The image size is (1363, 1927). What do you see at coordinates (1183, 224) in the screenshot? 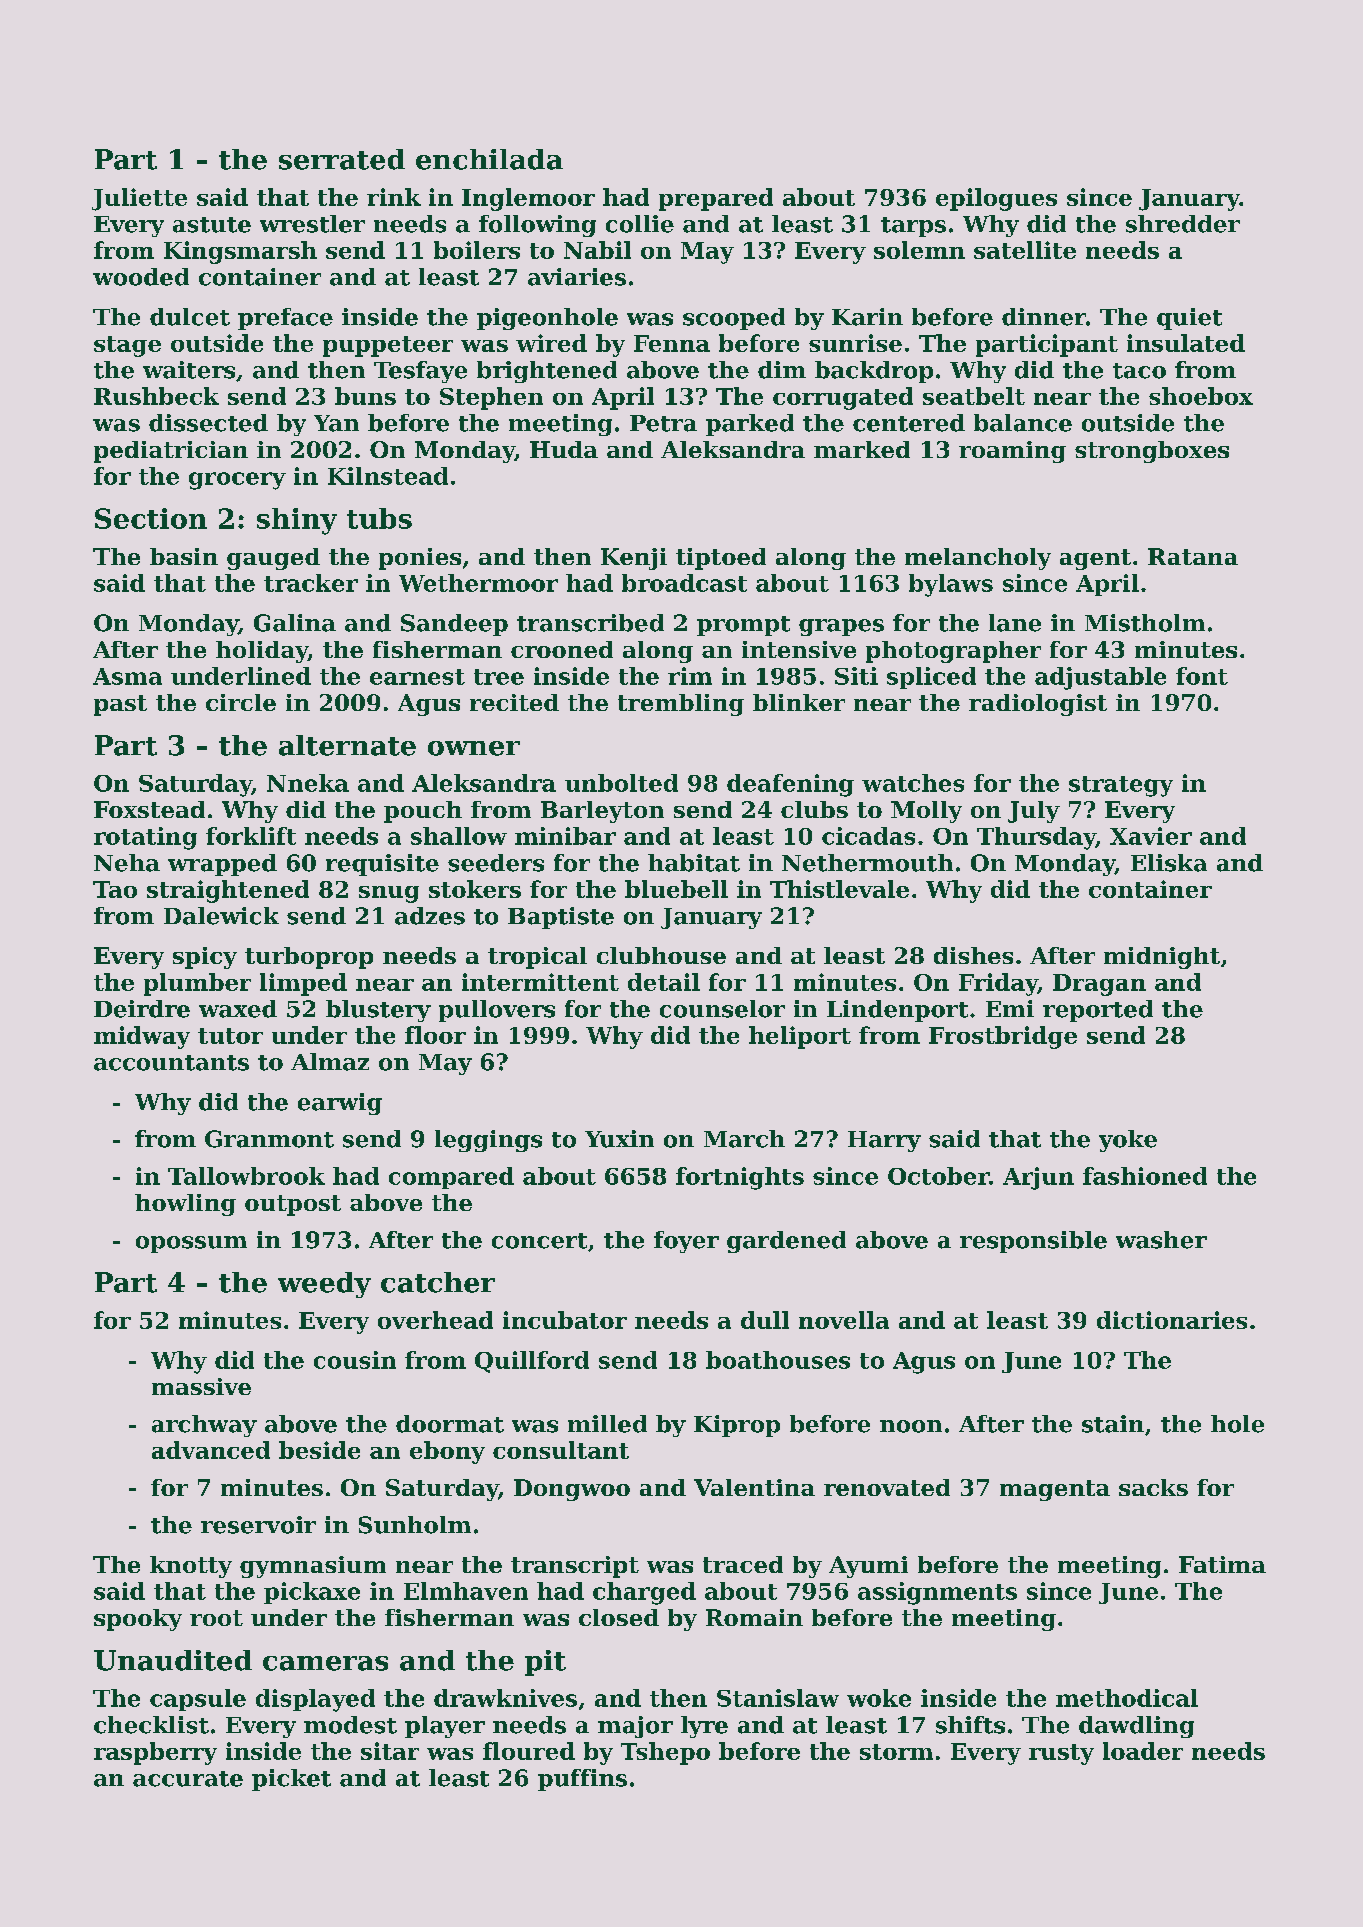
I see `shredder` at bounding box center [1183, 224].
